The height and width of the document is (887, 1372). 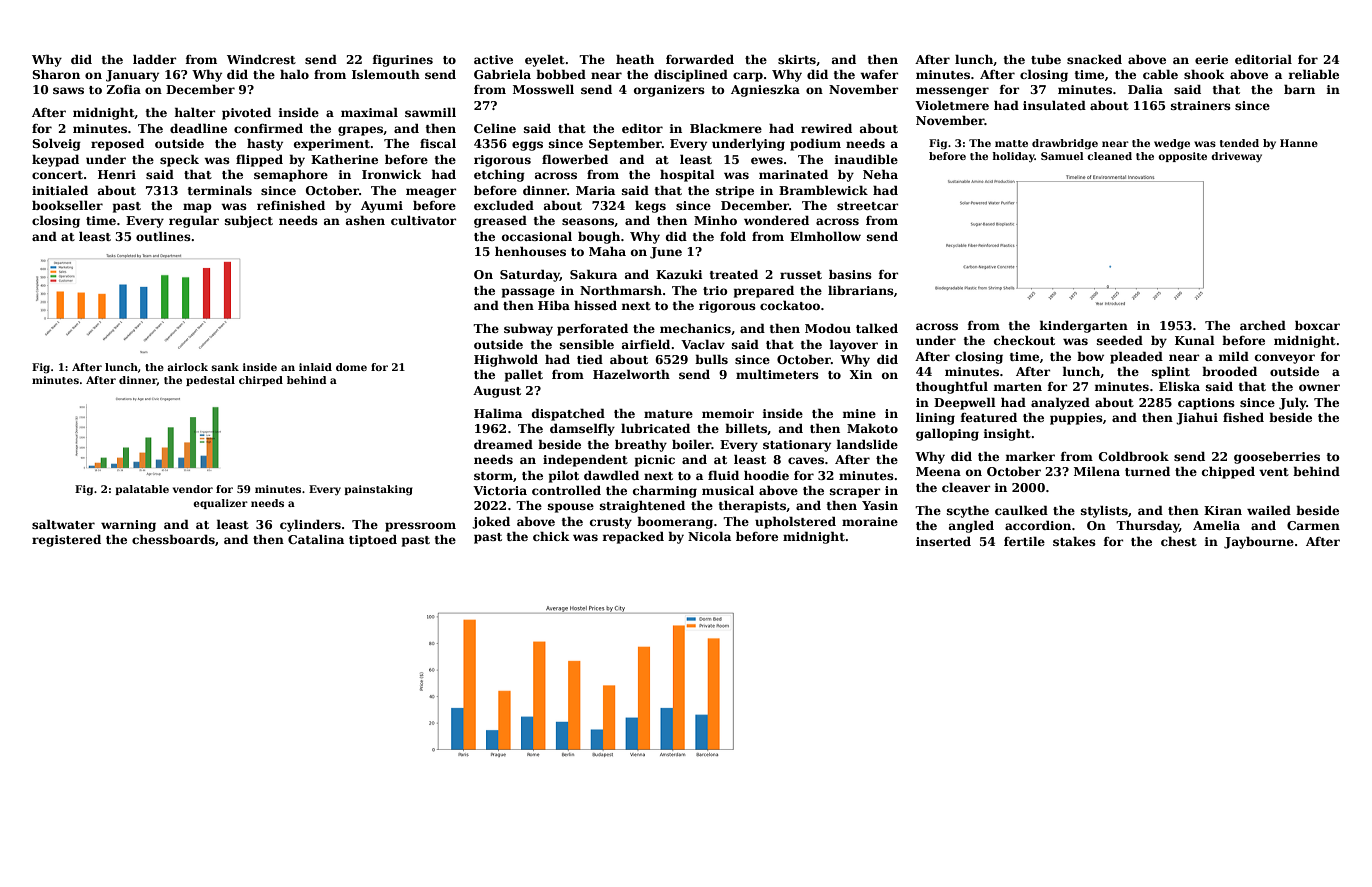 I want to click on eyelet, so click(x=545, y=61).
